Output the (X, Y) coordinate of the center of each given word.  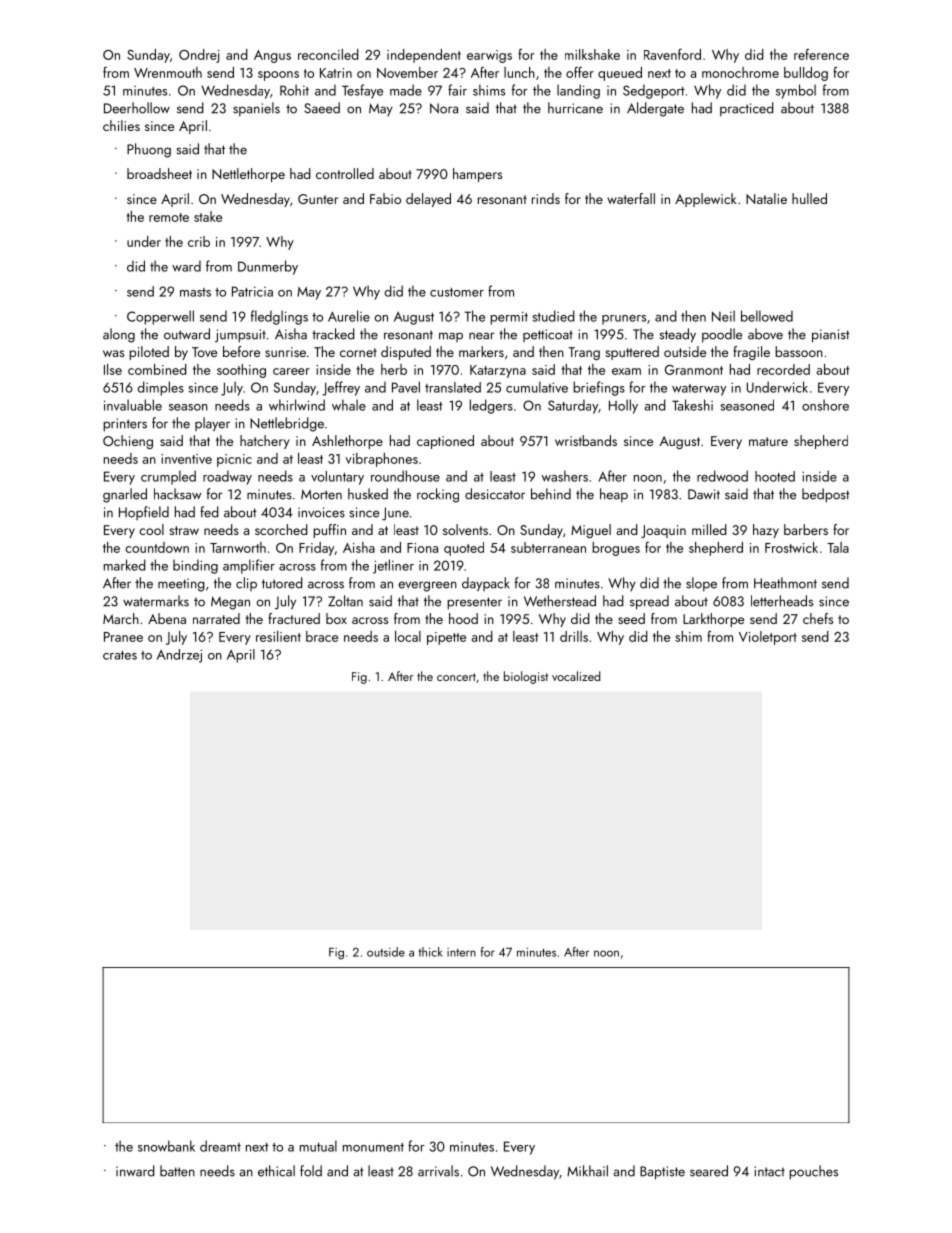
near (481, 336)
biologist (526, 677)
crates (120, 655)
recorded (783, 369)
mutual (318, 1146)
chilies (121, 125)
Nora (444, 108)
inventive (186, 459)
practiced (747, 109)
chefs (818, 618)
